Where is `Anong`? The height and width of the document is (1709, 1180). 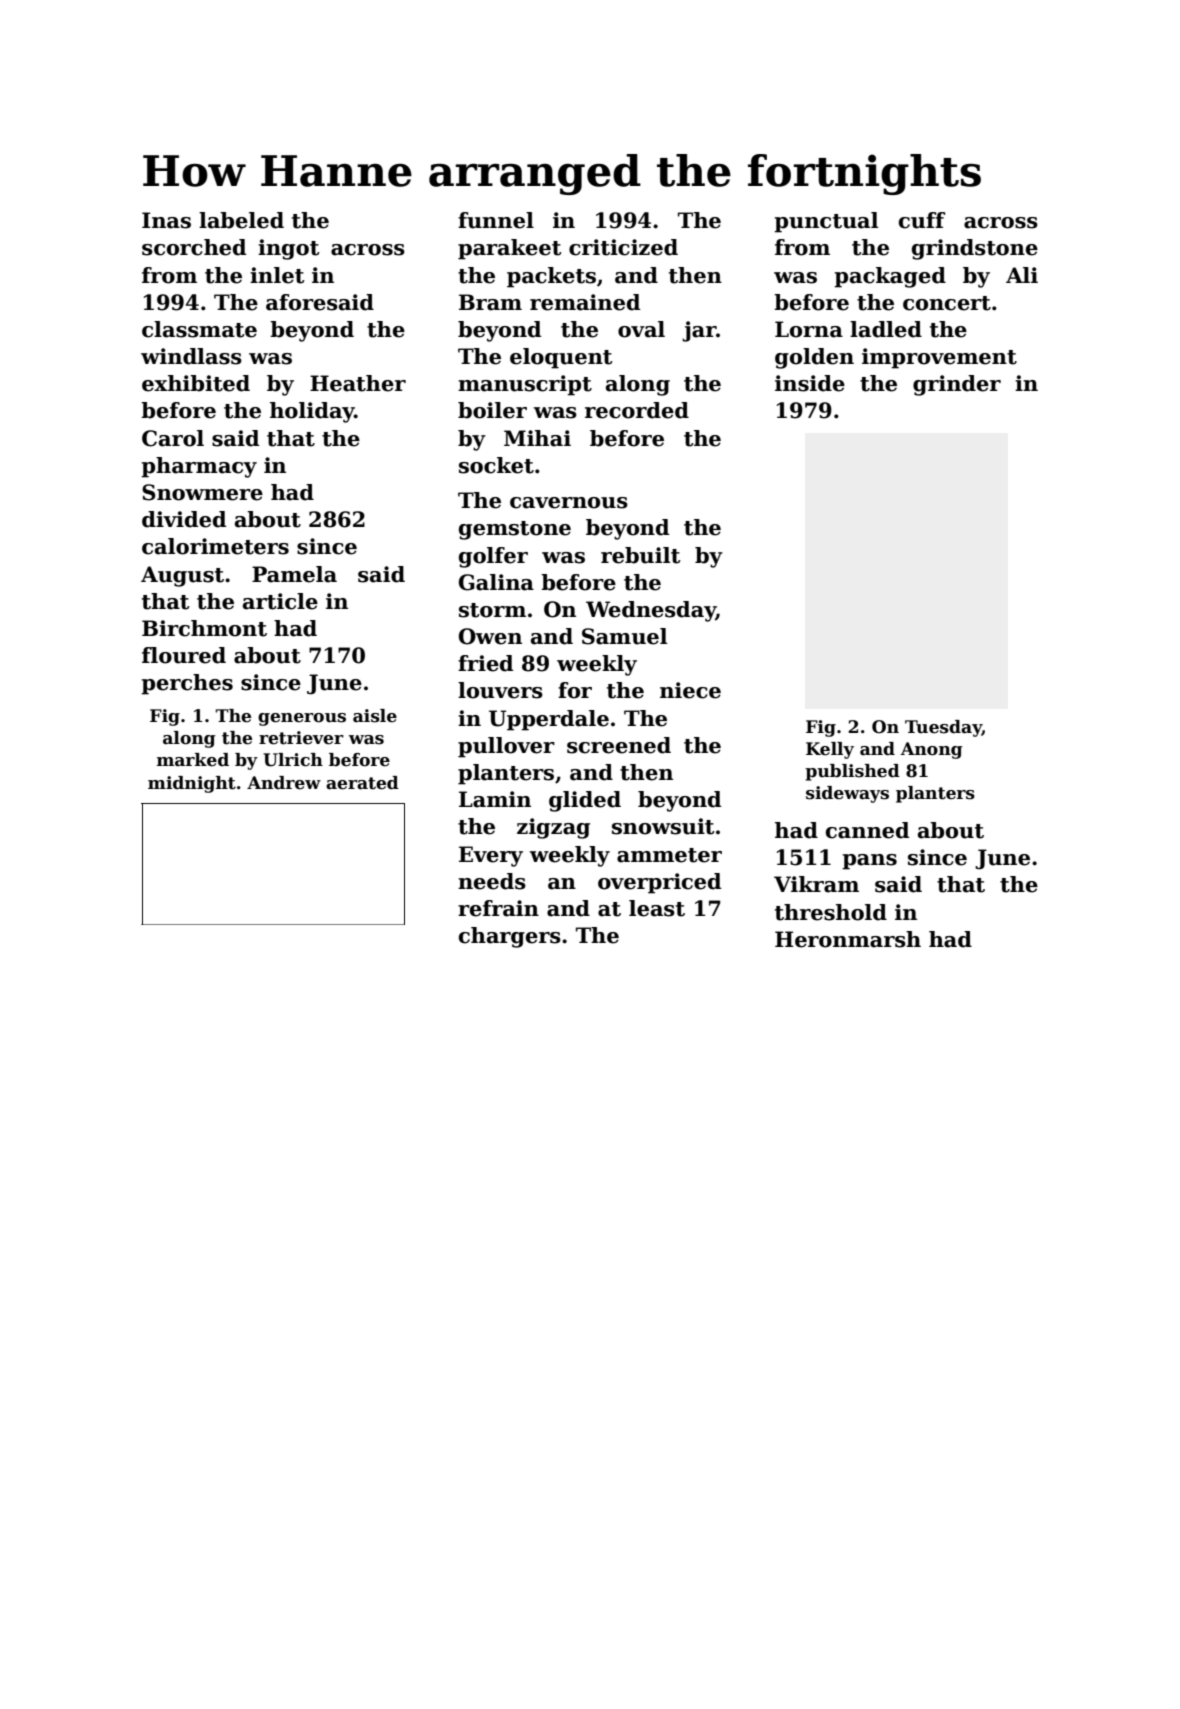 Anong is located at coordinates (932, 750).
